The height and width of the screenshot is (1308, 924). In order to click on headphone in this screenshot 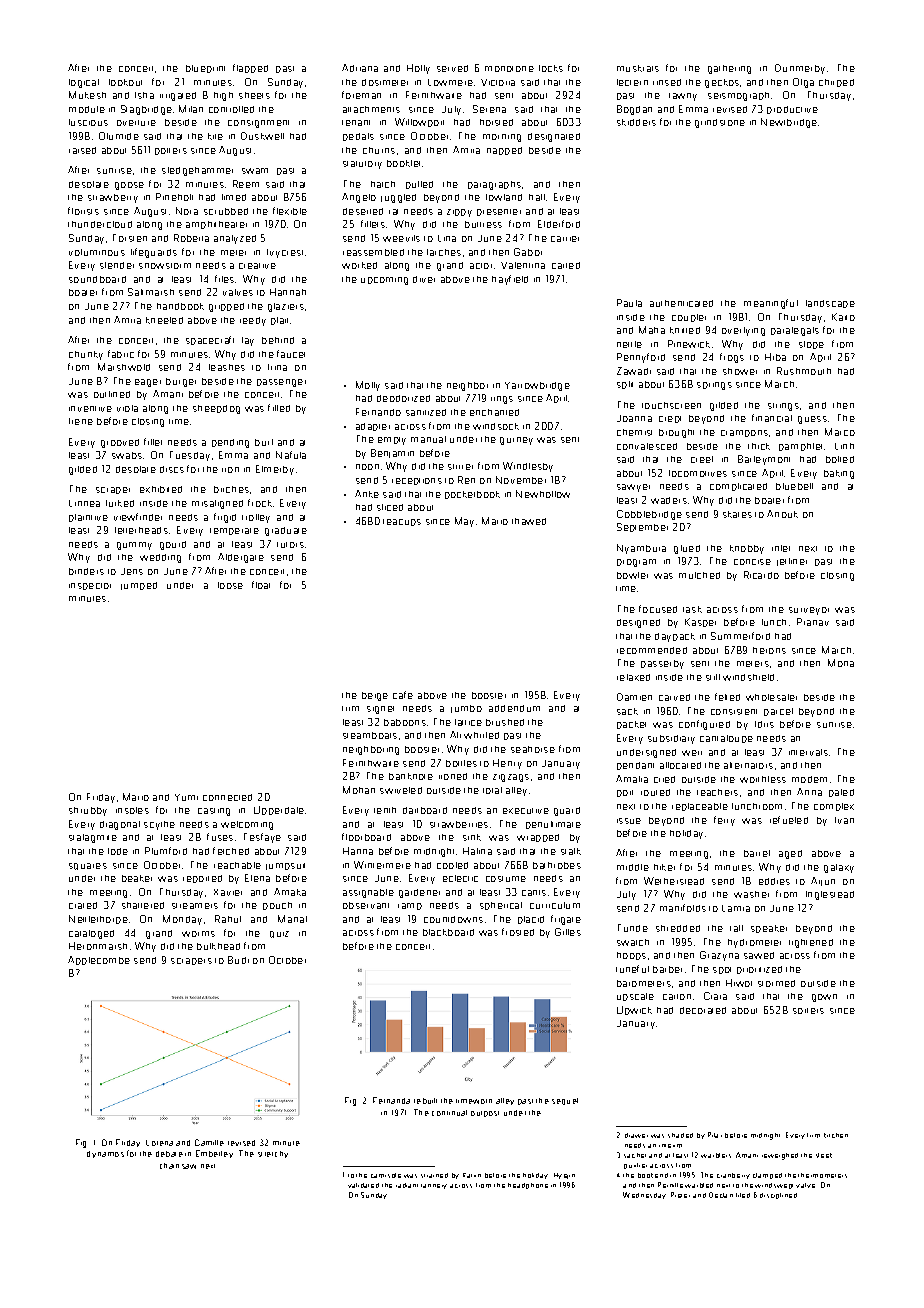, I will do `click(528, 1186)`.
